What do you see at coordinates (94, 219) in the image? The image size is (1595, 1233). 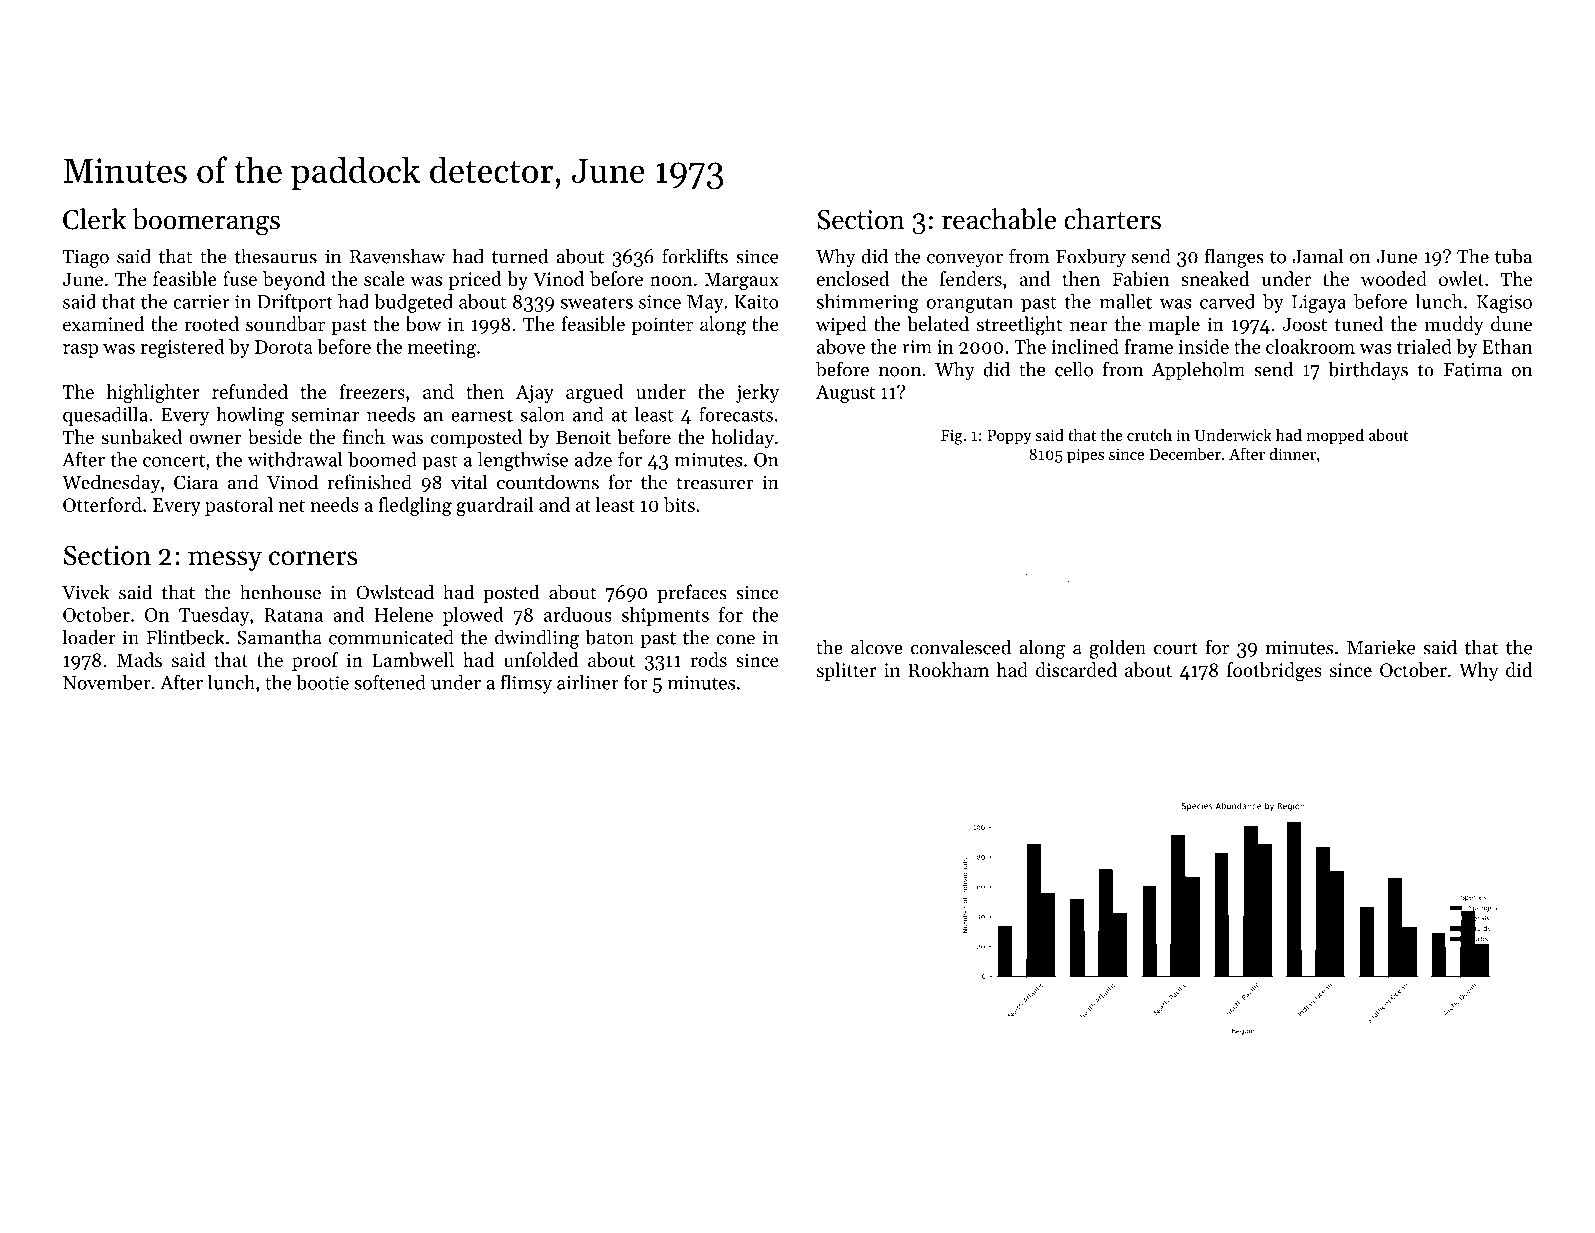 I see `Clerk` at bounding box center [94, 219].
